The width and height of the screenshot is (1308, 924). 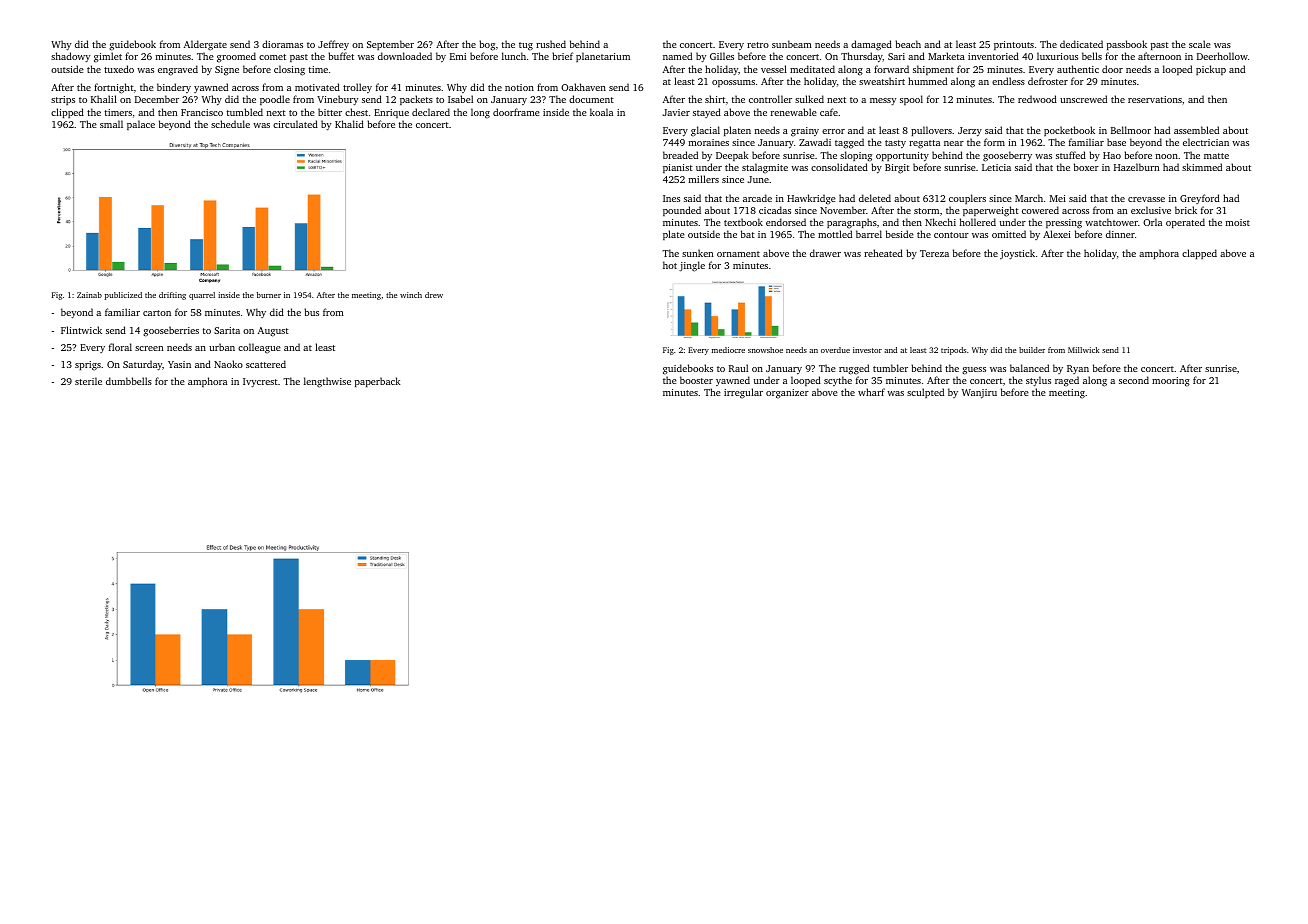 What do you see at coordinates (1017, 254) in the screenshot?
I see `joystick` at bounding box center [1017, 254].
